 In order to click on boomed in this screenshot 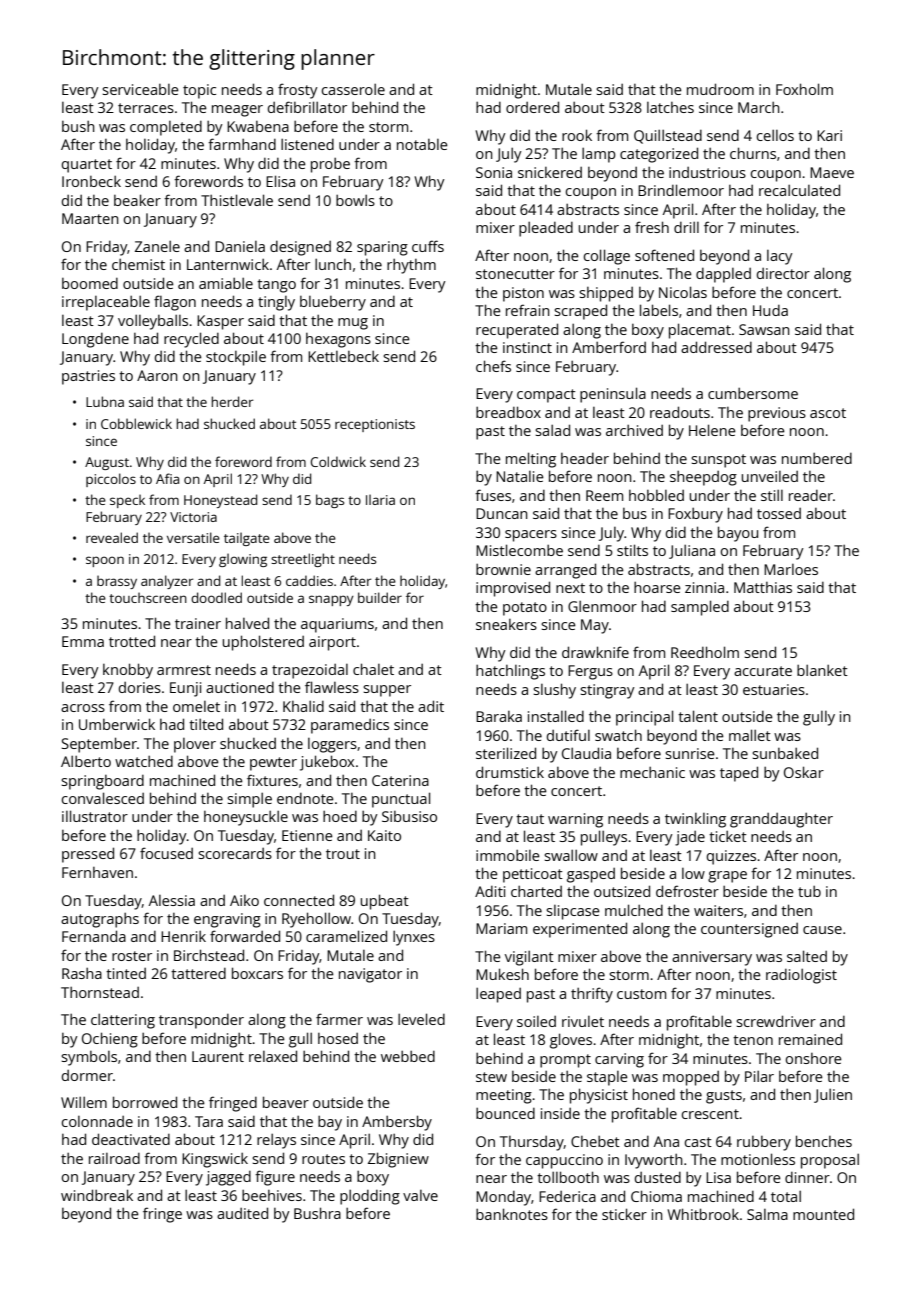, I will do `click(90, 283)`.
